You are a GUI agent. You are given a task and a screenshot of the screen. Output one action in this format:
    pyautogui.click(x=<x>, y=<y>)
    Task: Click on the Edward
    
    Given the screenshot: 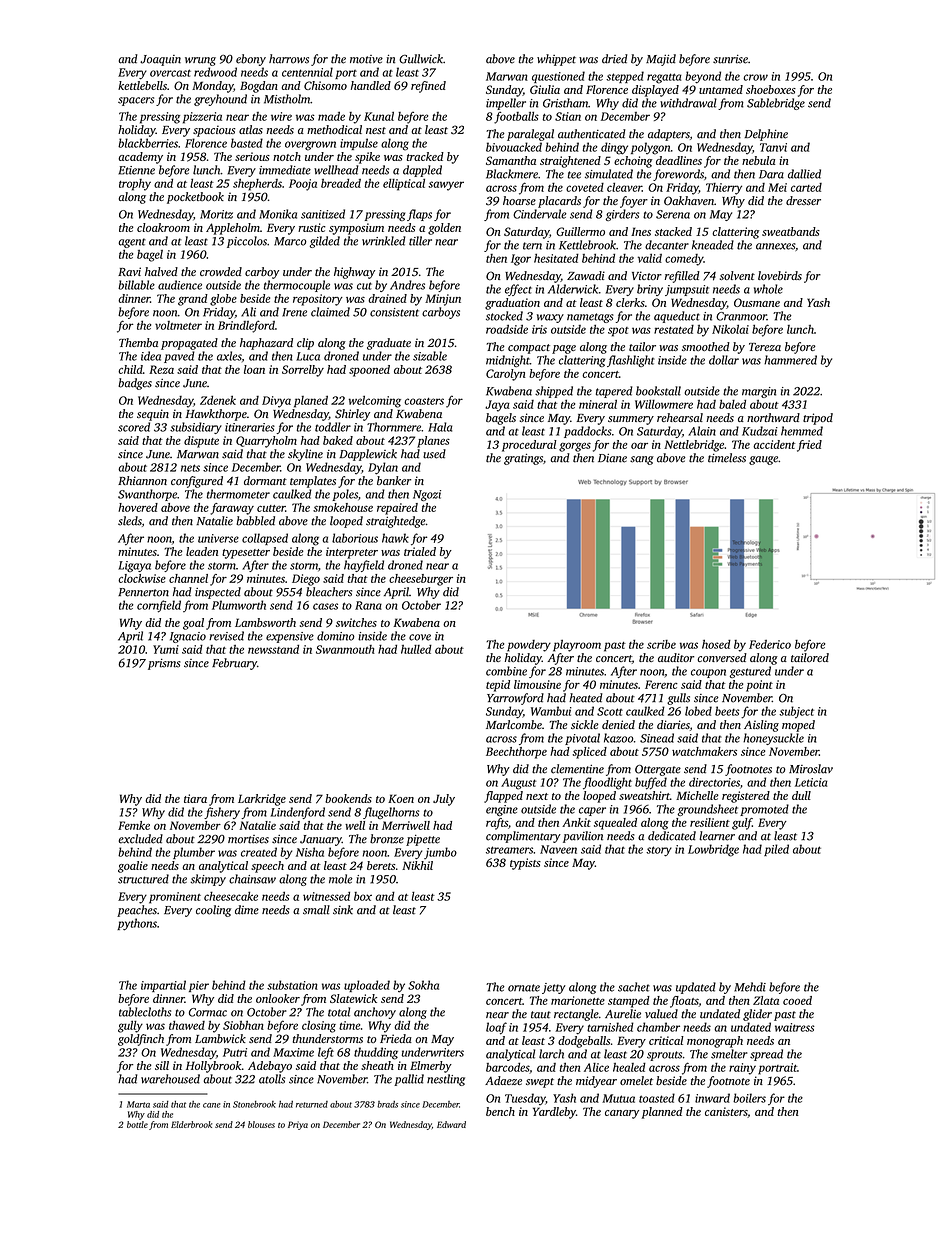 What is the action you would take?
    pyautogui.click(x=451, y=1124)
